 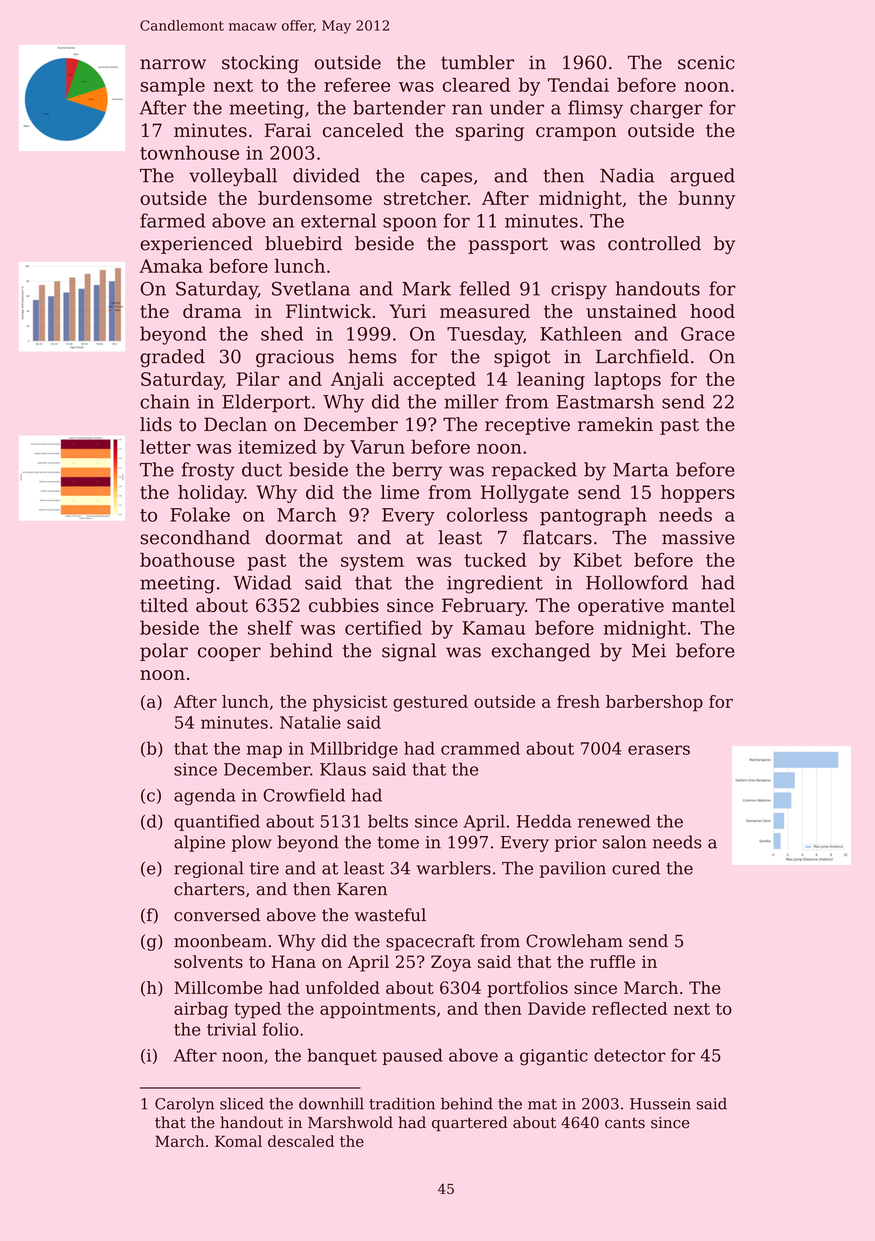 I want to click on pantograph, so click(x=593, y=516).
